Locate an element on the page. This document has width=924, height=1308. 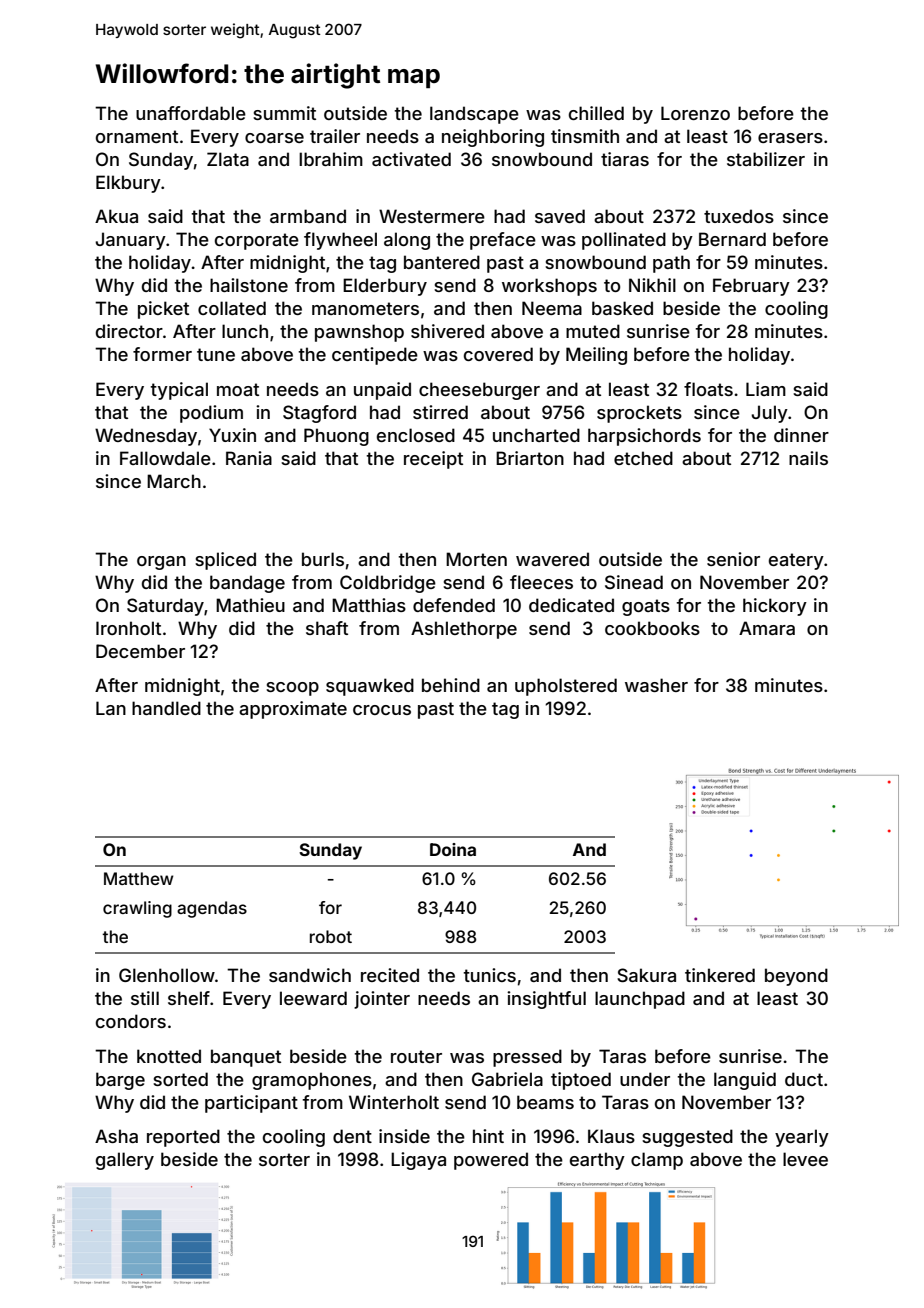
beams is located at coordinates (545, 1102).
